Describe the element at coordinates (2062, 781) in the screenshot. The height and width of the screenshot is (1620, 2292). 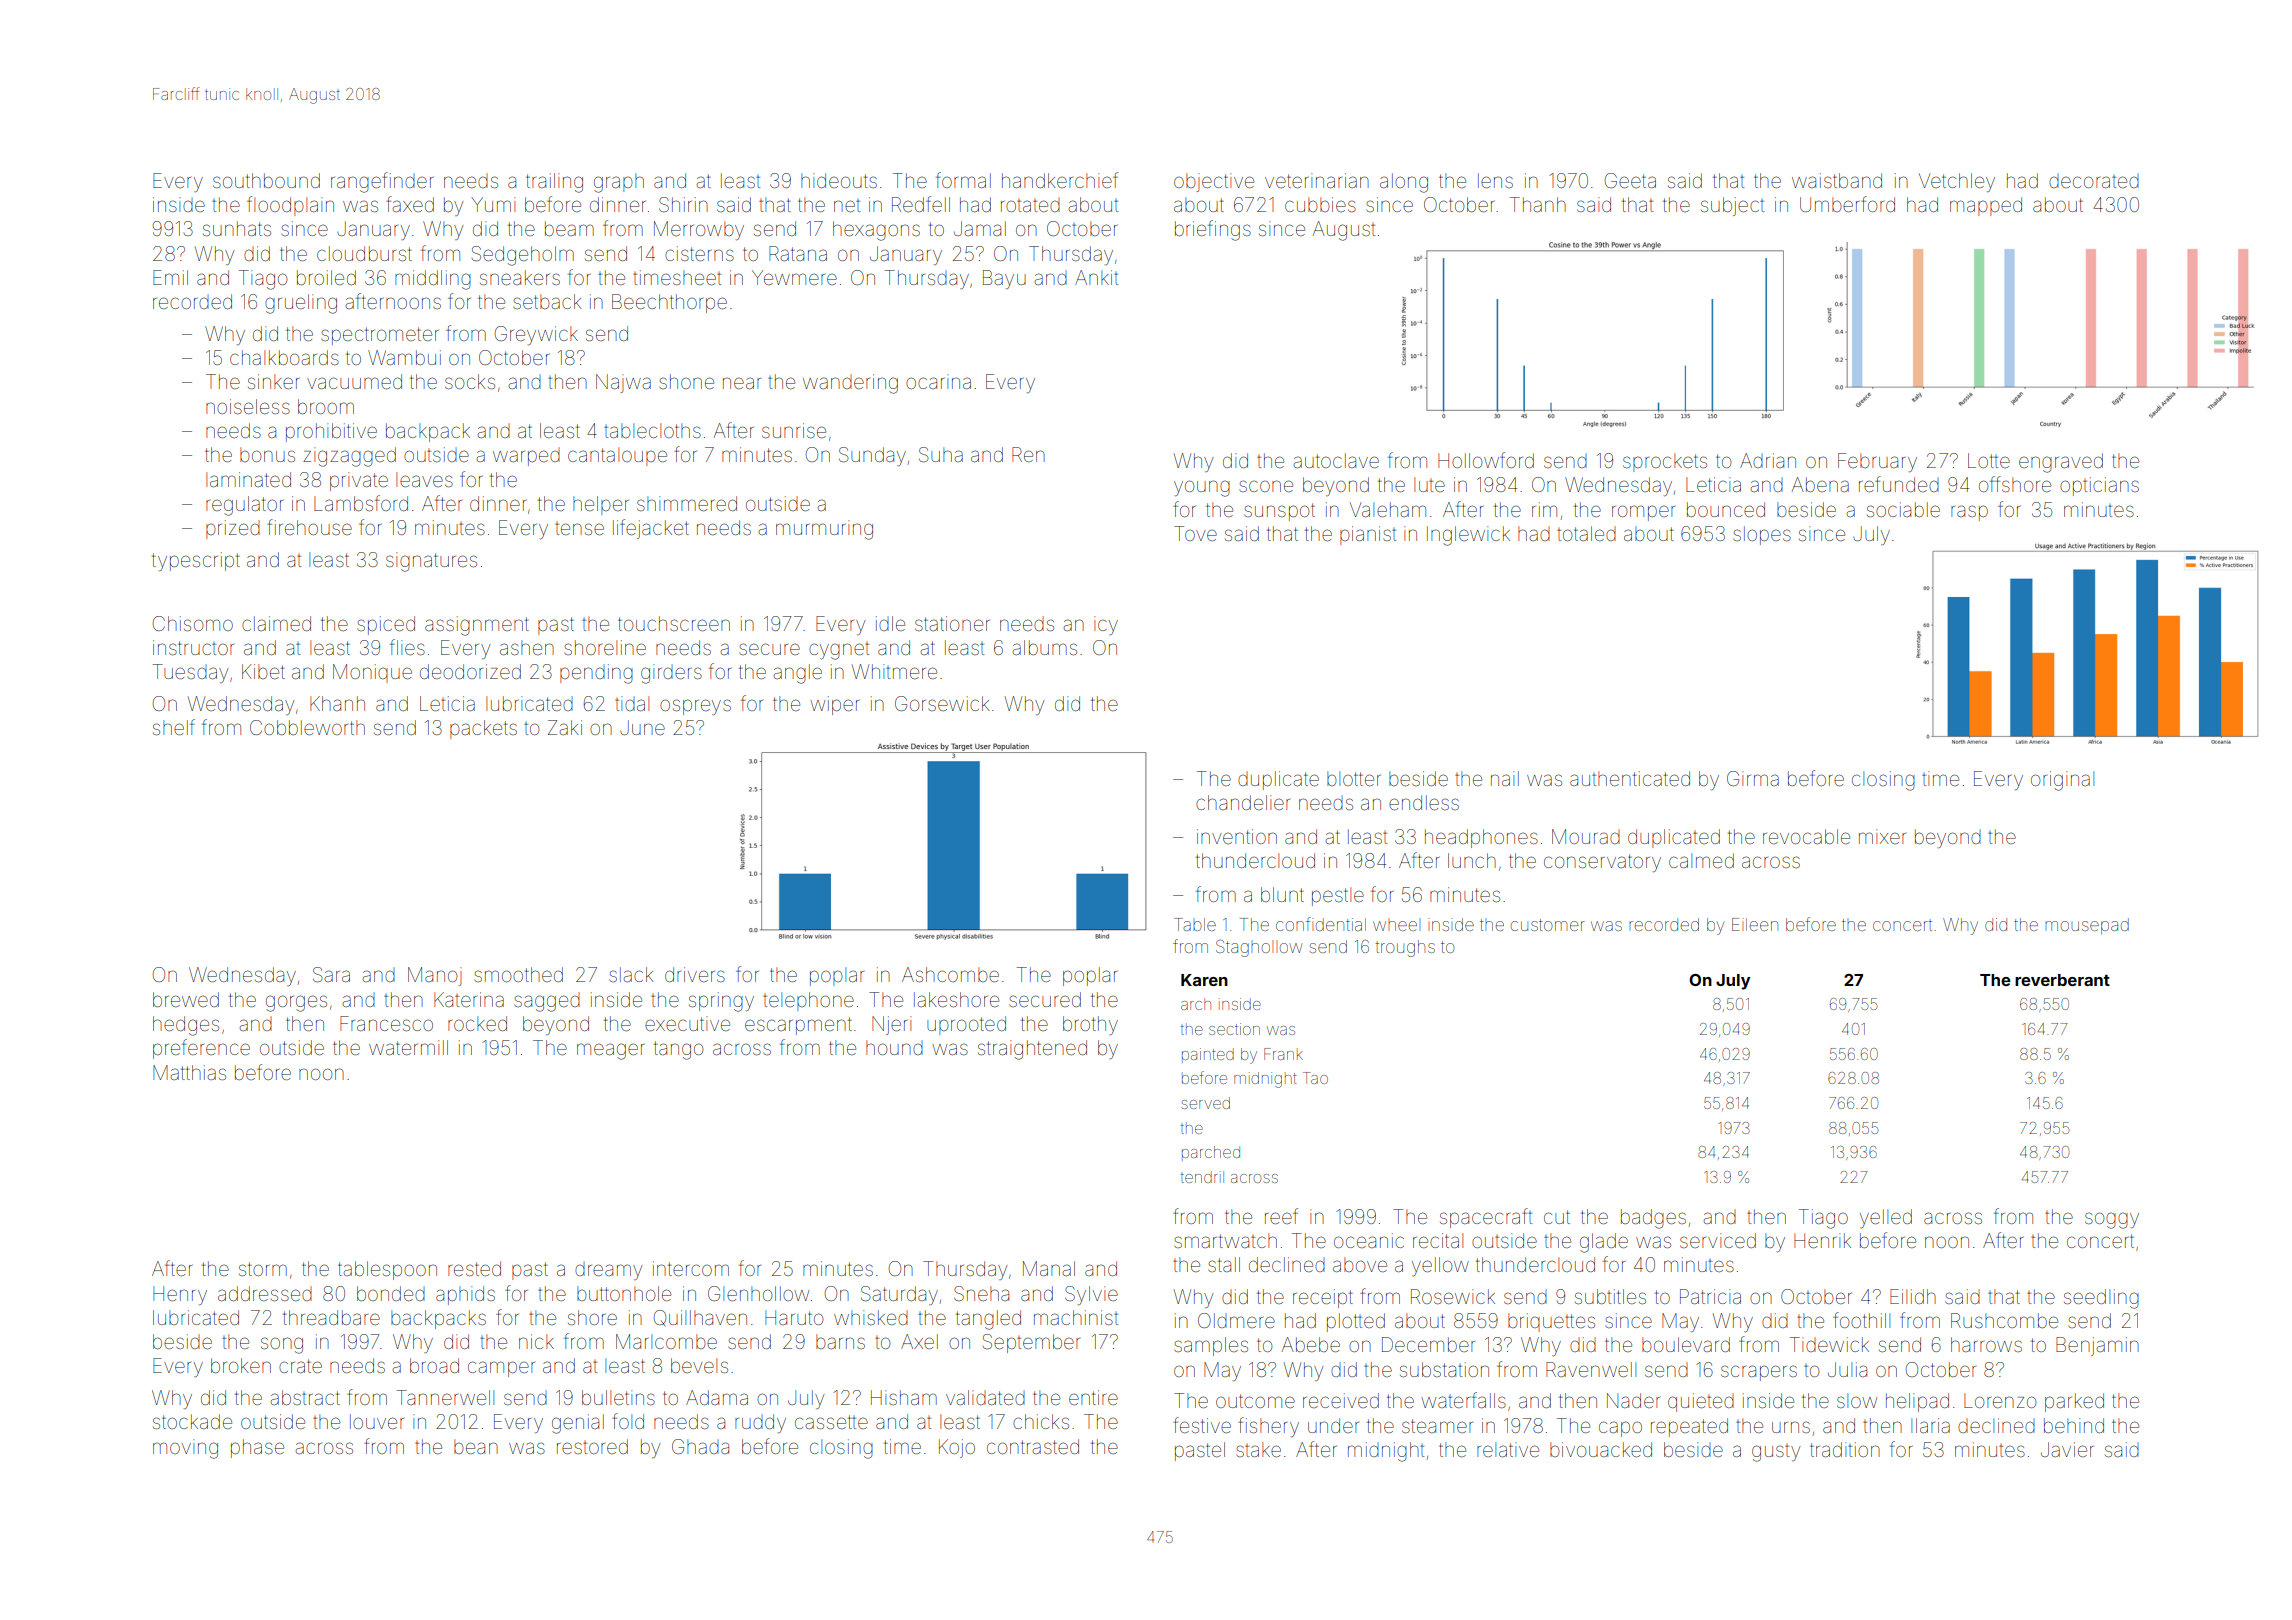
I see `original` at that location.
